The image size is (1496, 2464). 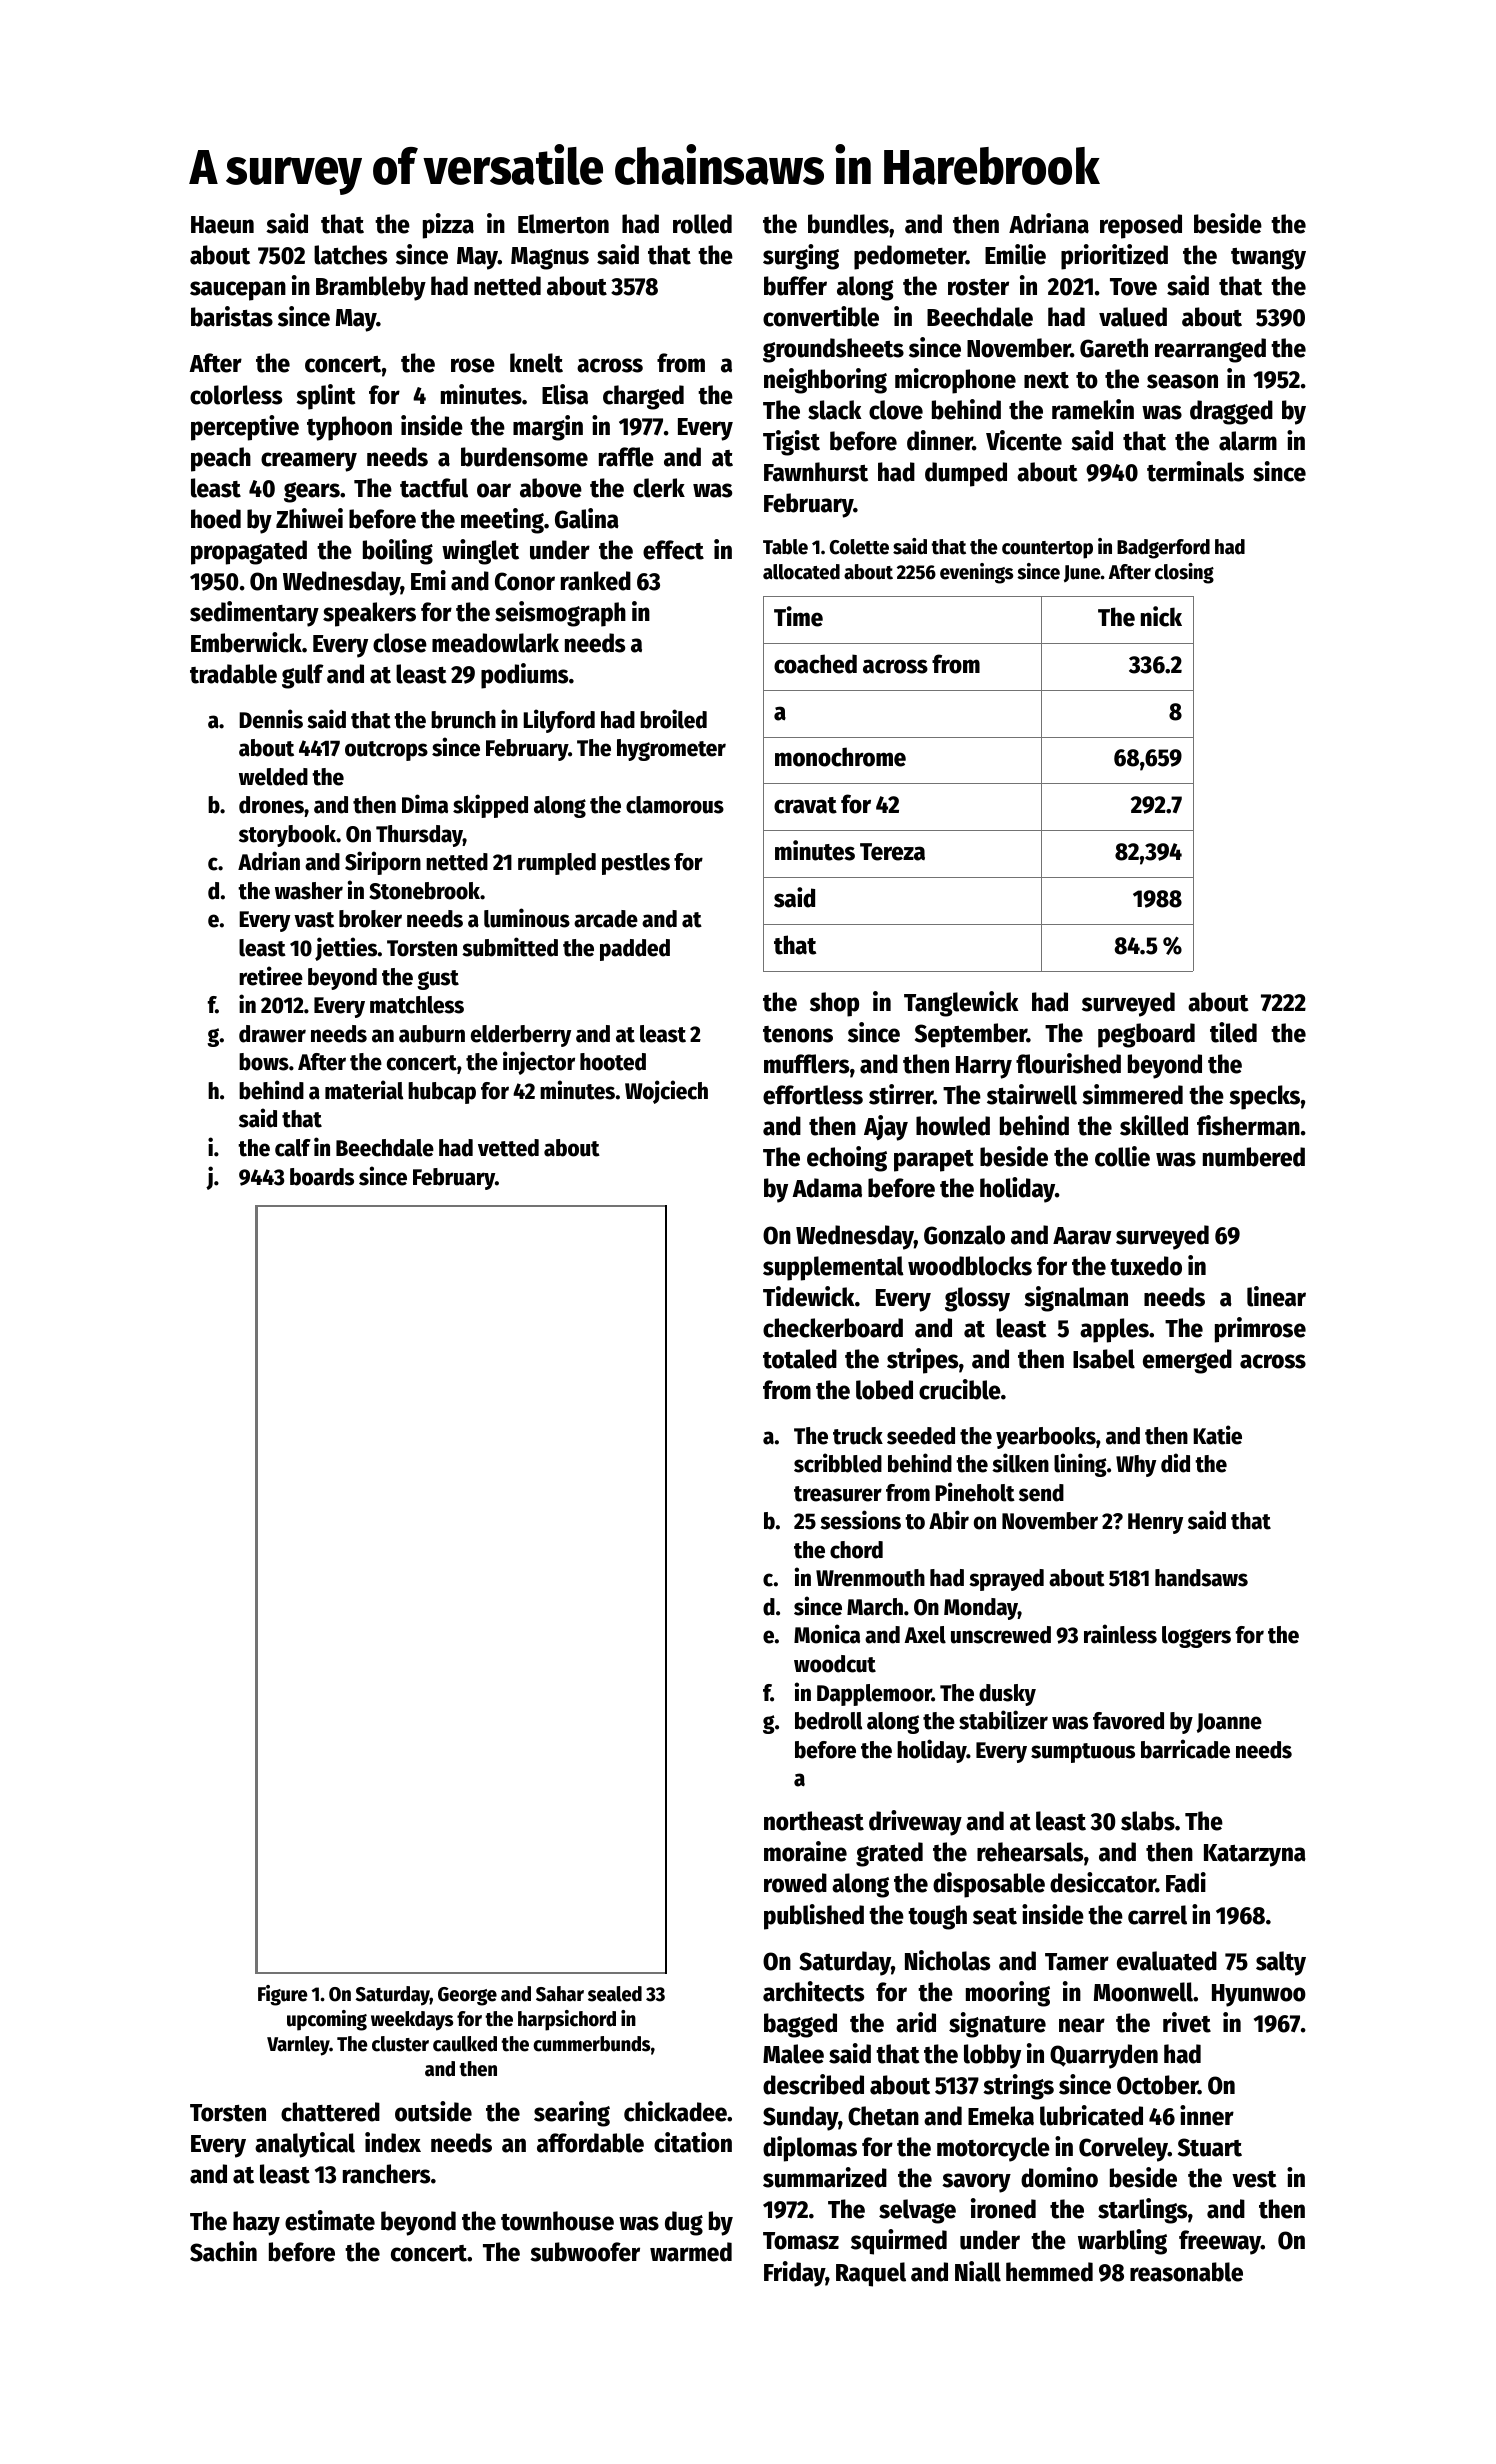 What do you see at coordinates (383, 863) in the image?
I see `Siriporn` at bounding box center [383, 863].
